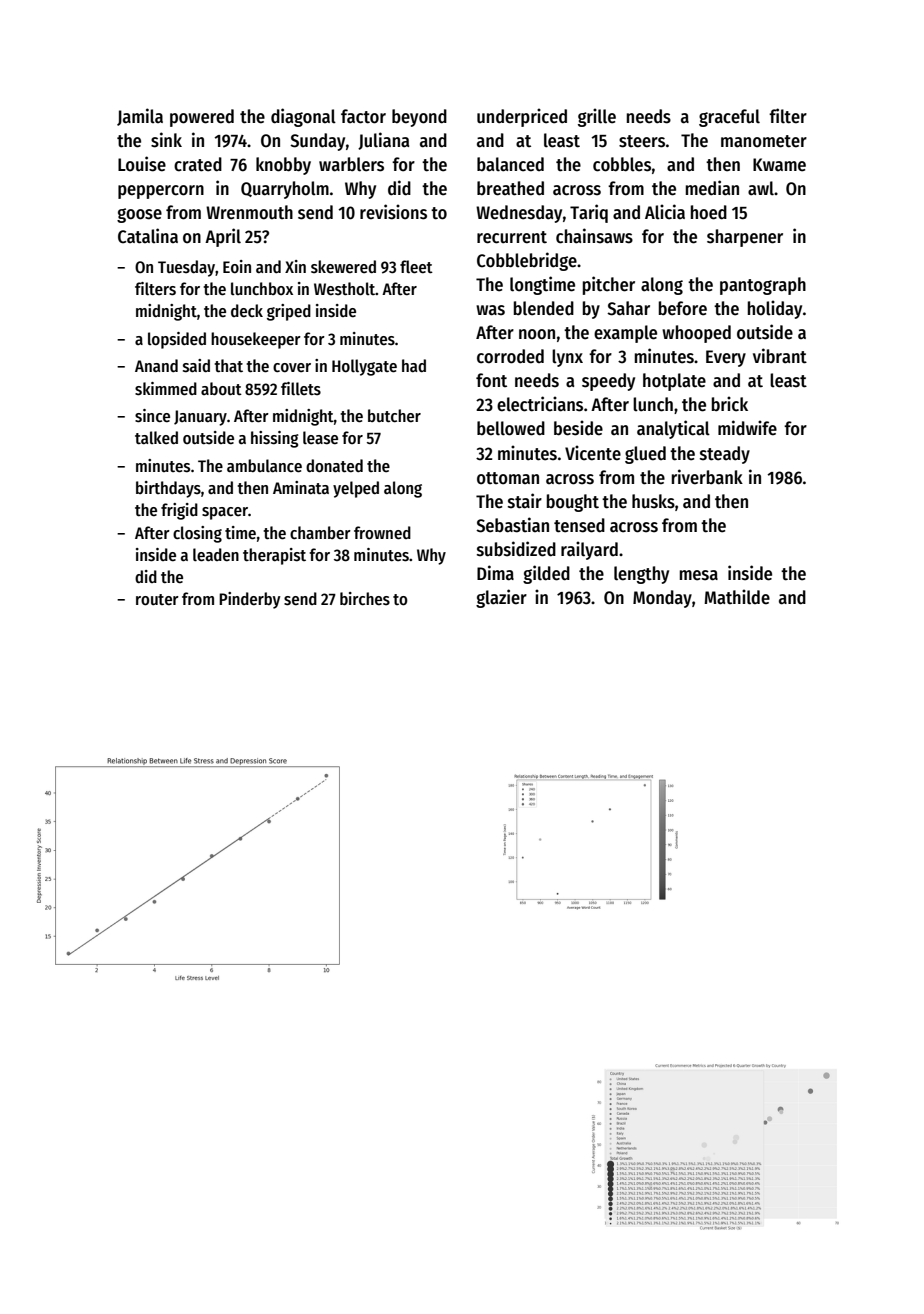 This screenshot has width=924, height=1314. I want to click on had, so click(414, 366).
